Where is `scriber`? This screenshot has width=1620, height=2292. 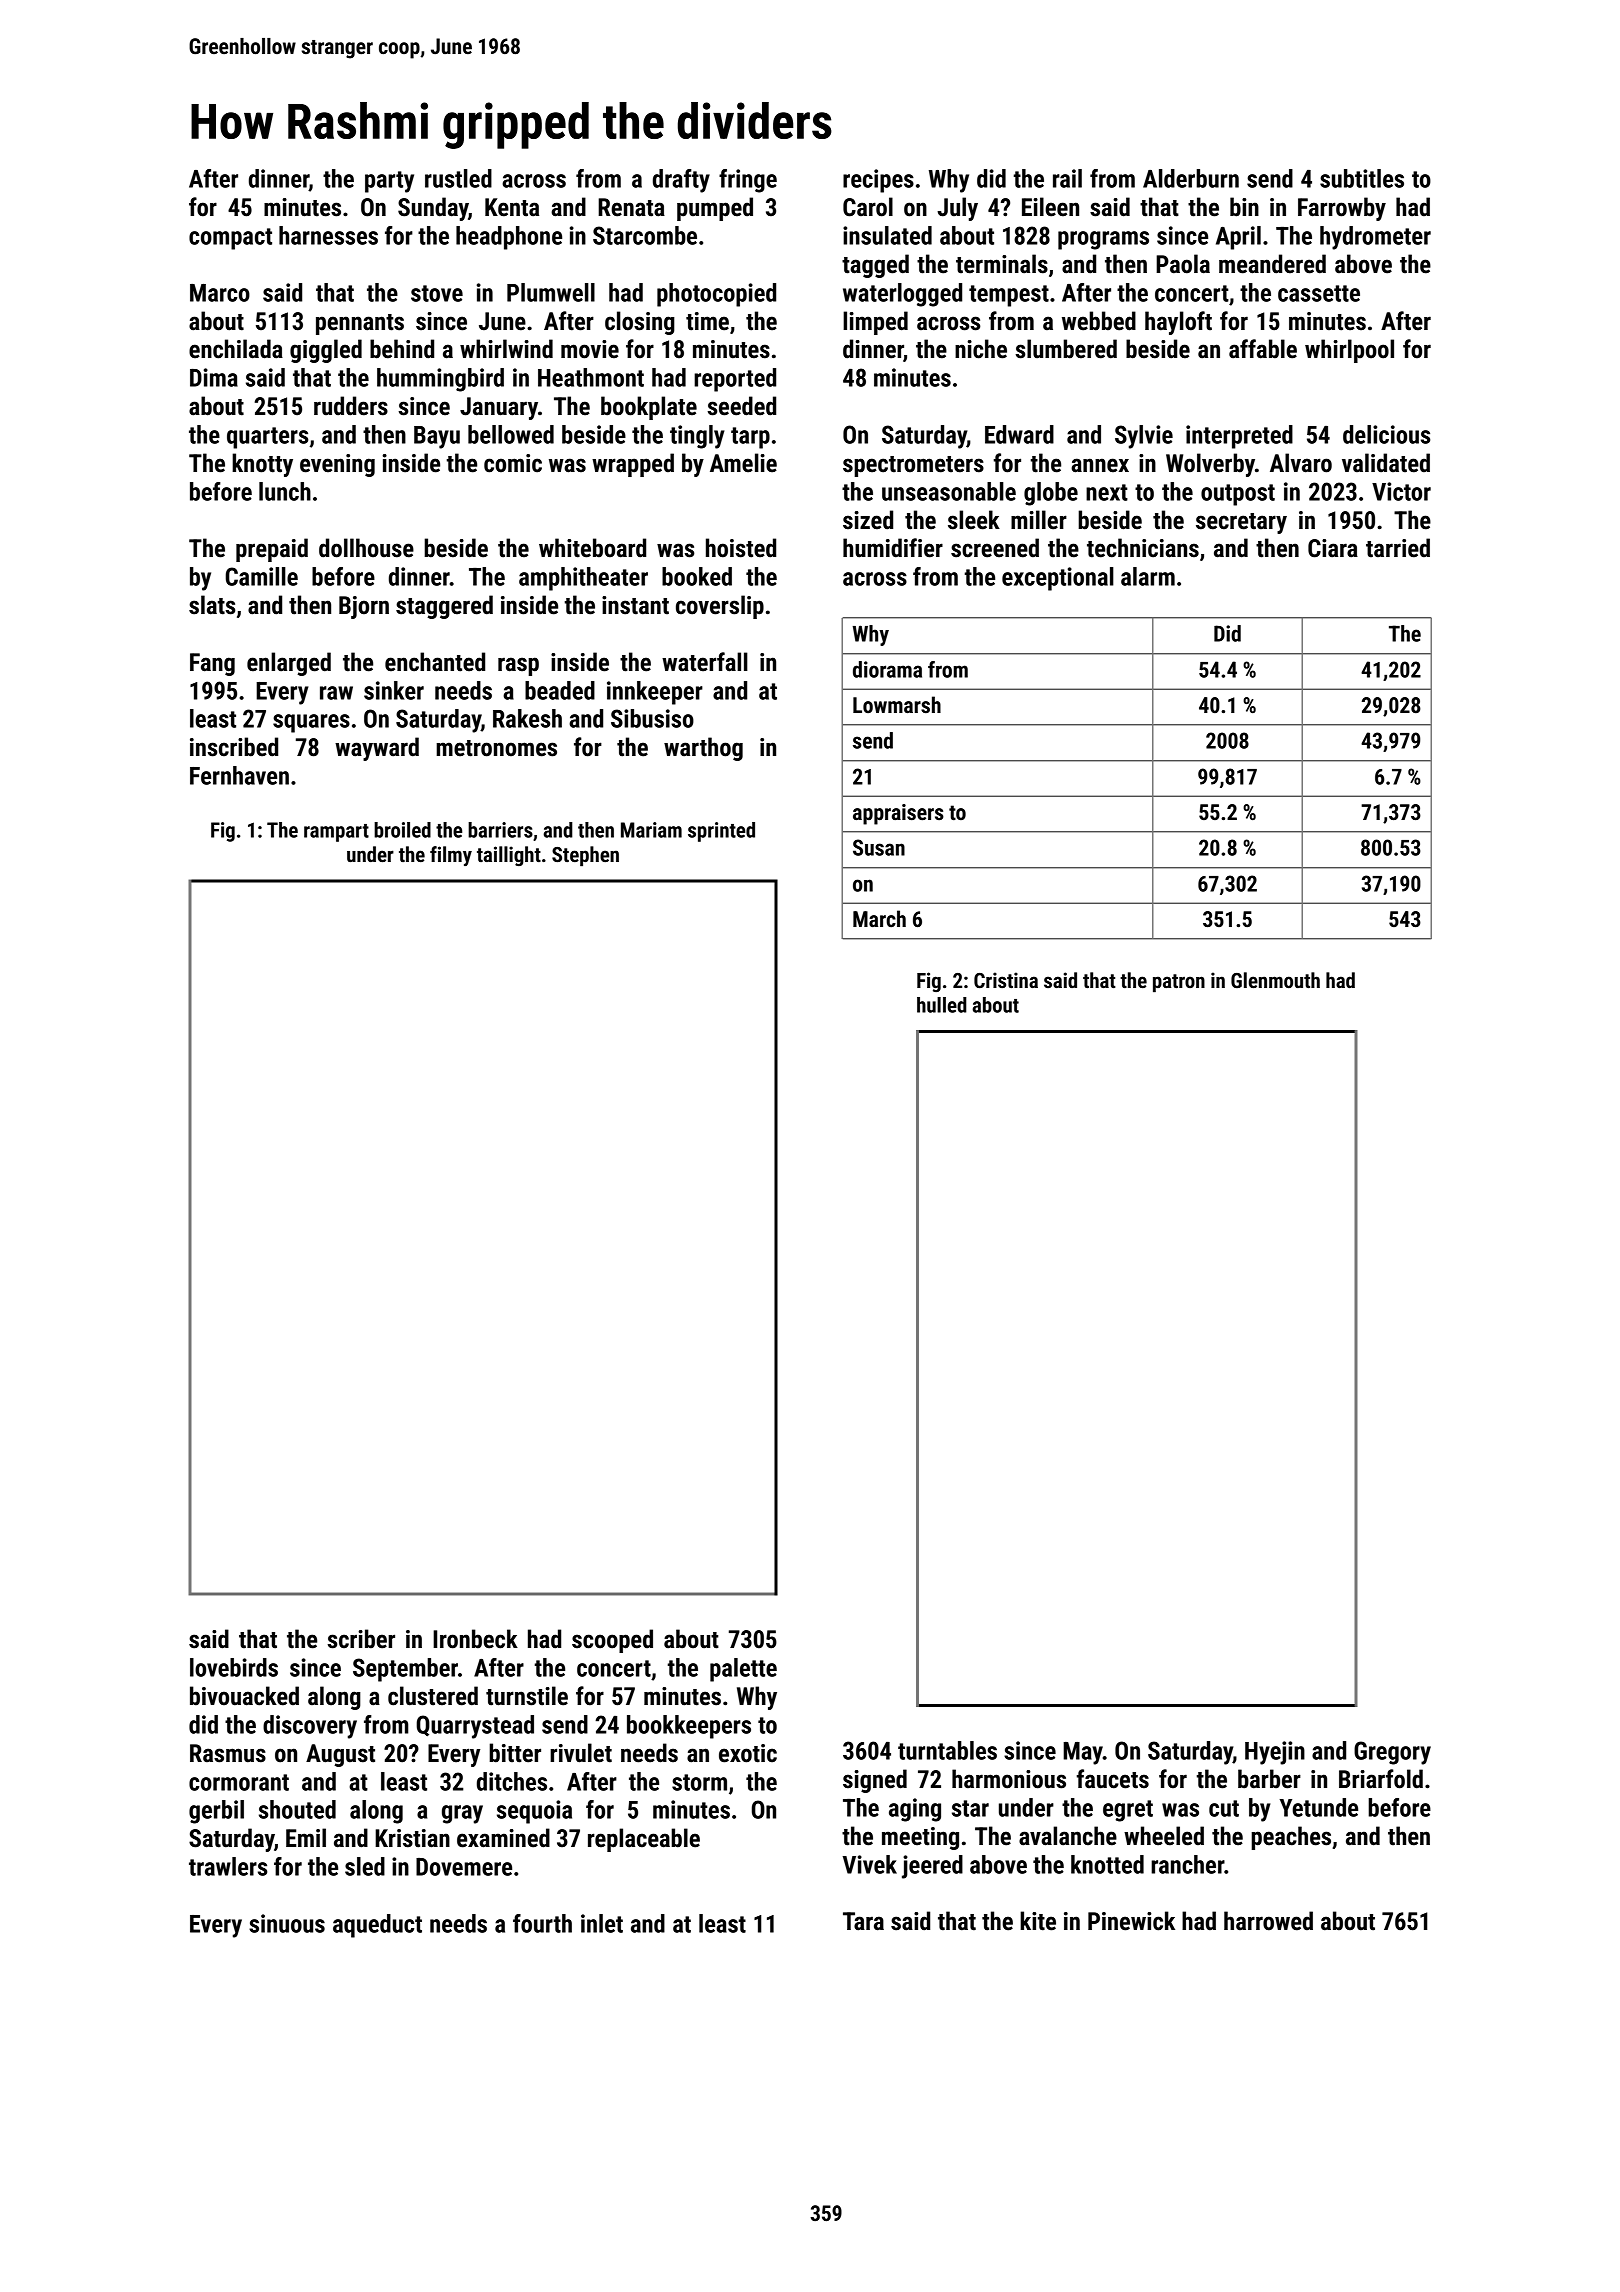 scriber is located at coordinates (361, 1639).
